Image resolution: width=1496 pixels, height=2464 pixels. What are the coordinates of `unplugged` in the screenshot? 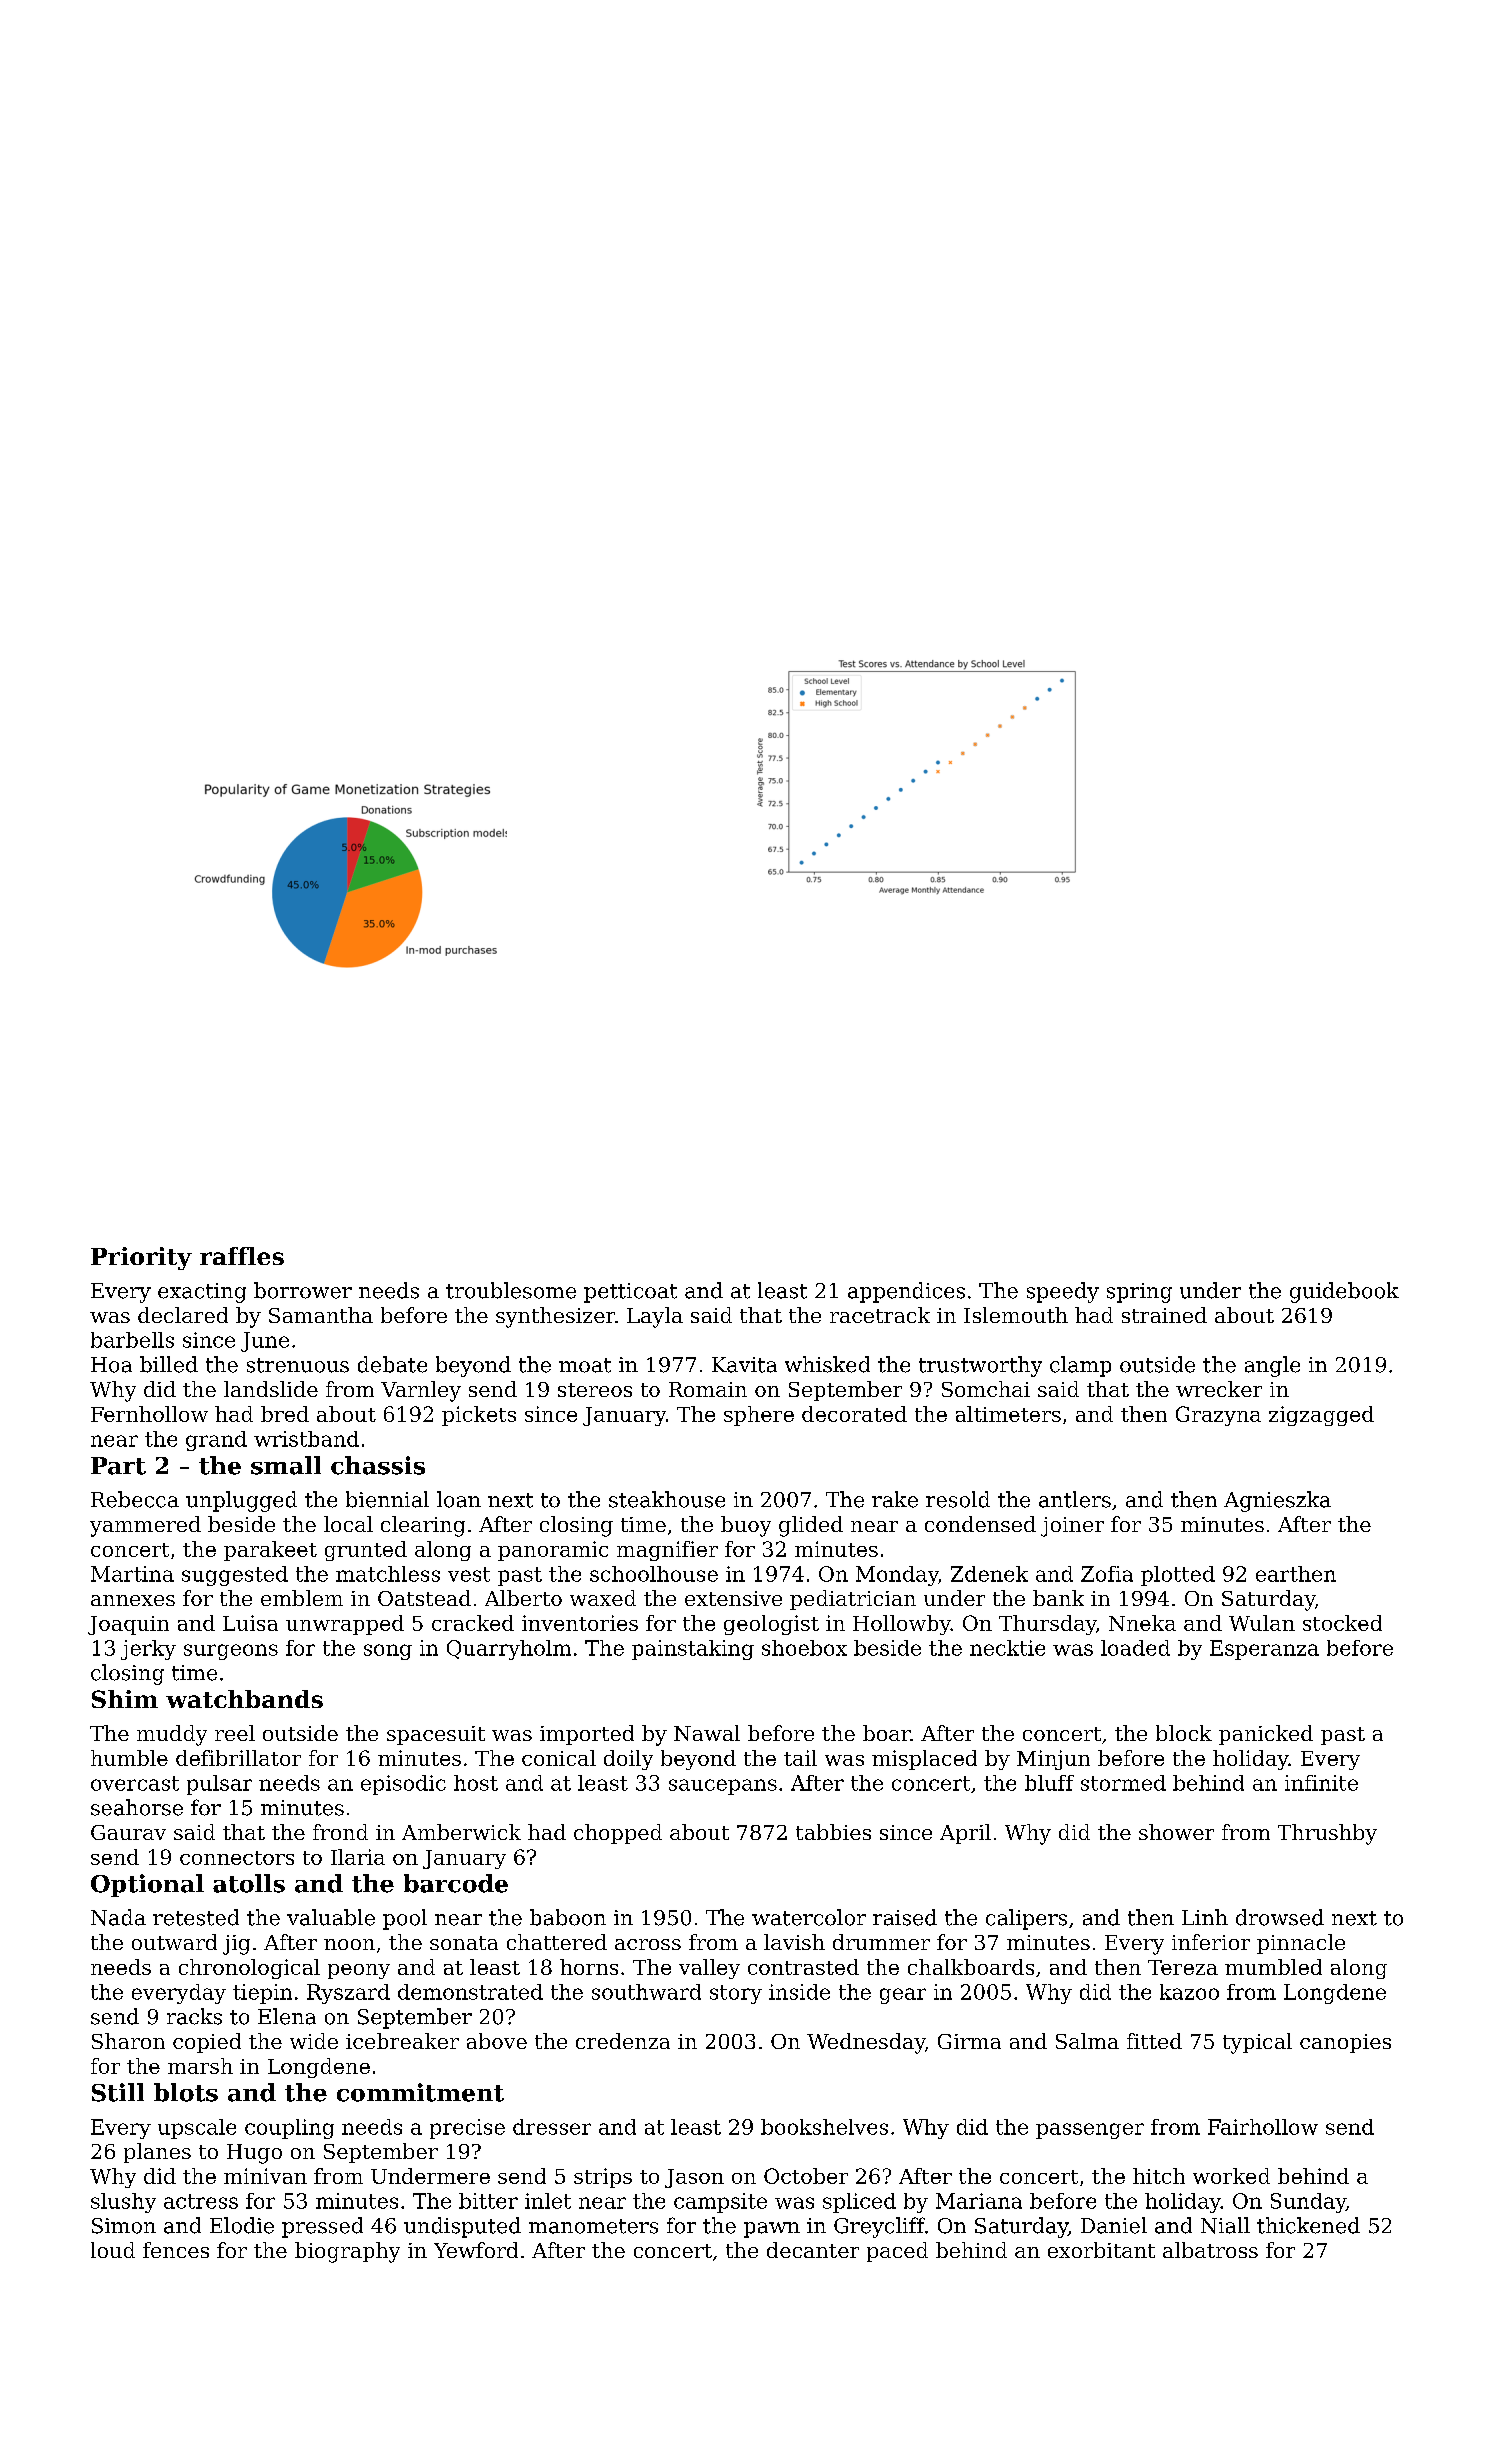 It's located at (241, 1501).
